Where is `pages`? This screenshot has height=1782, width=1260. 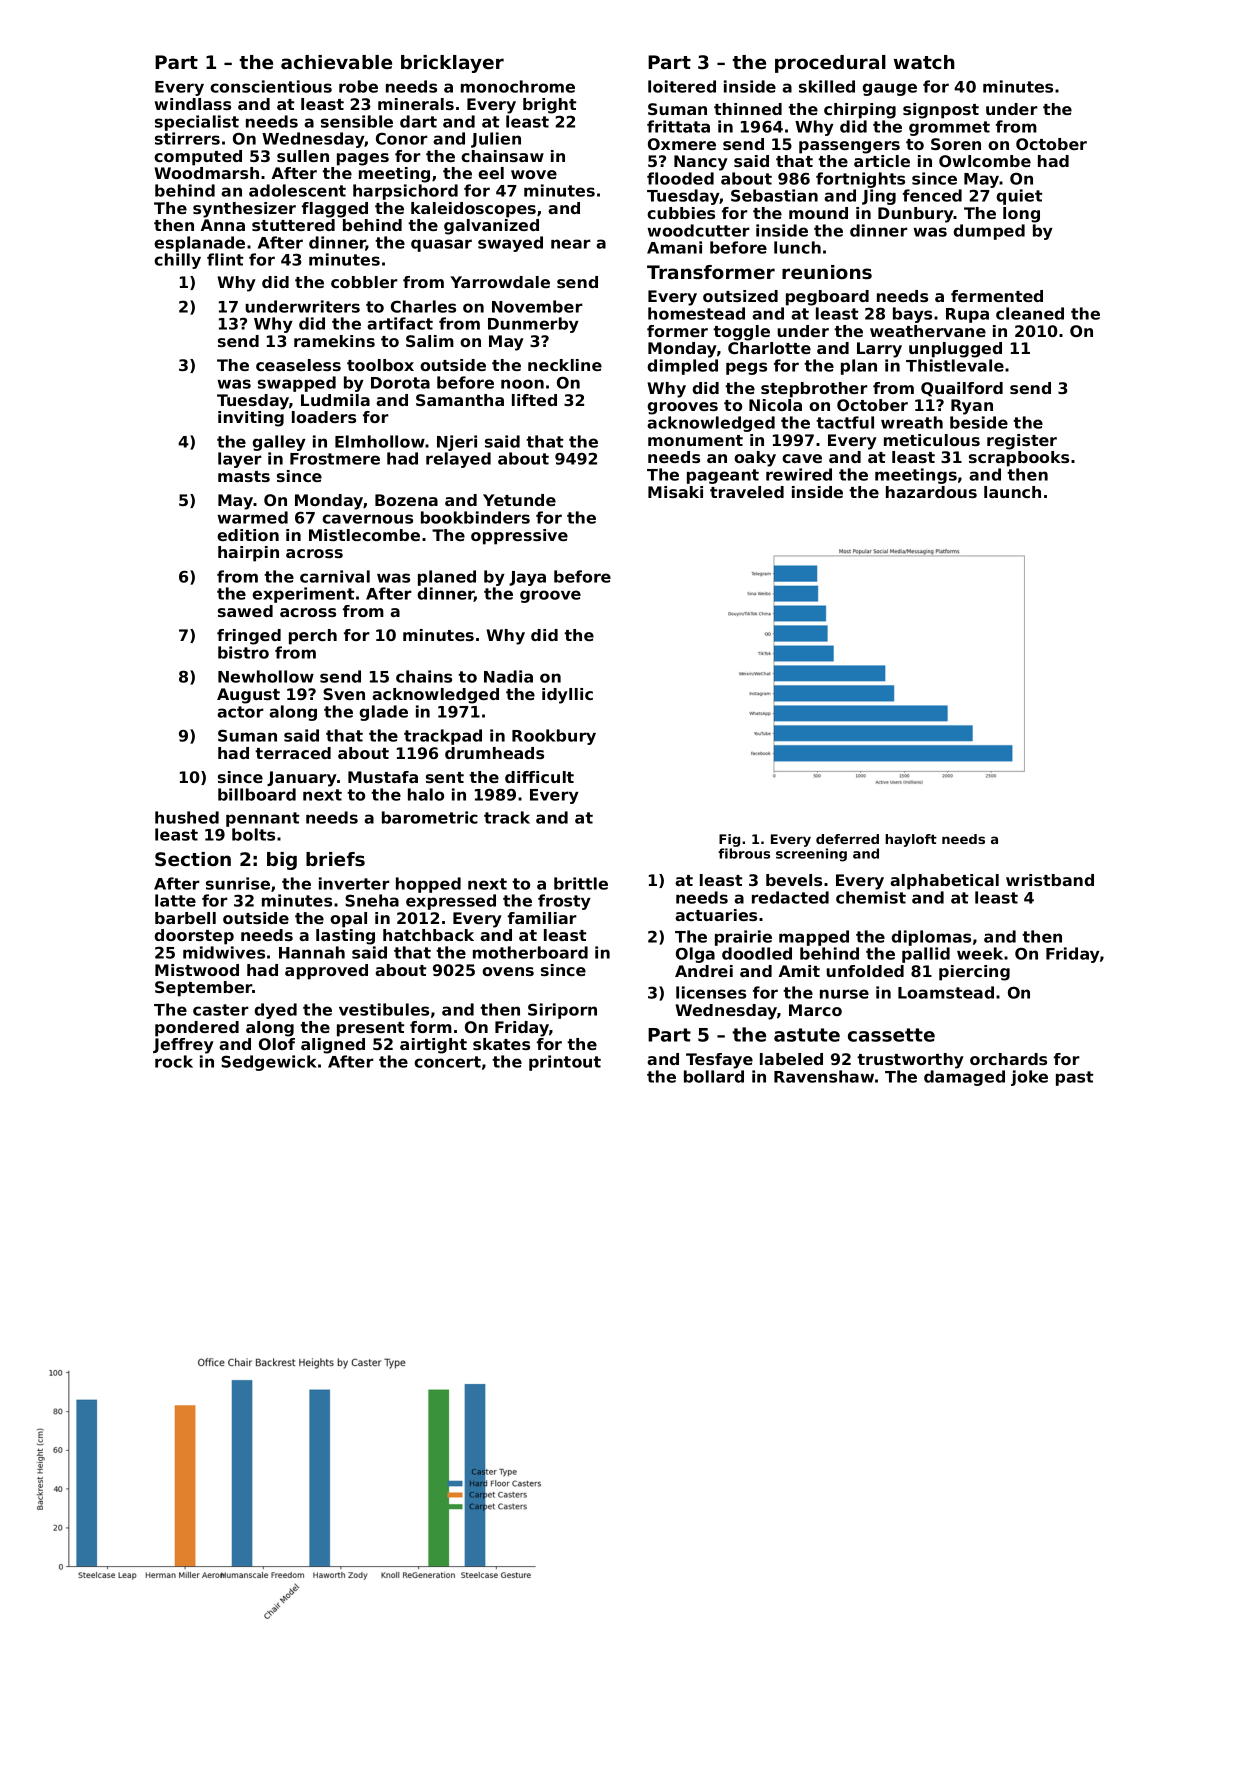 pages is located at coordinates (363, 159).
